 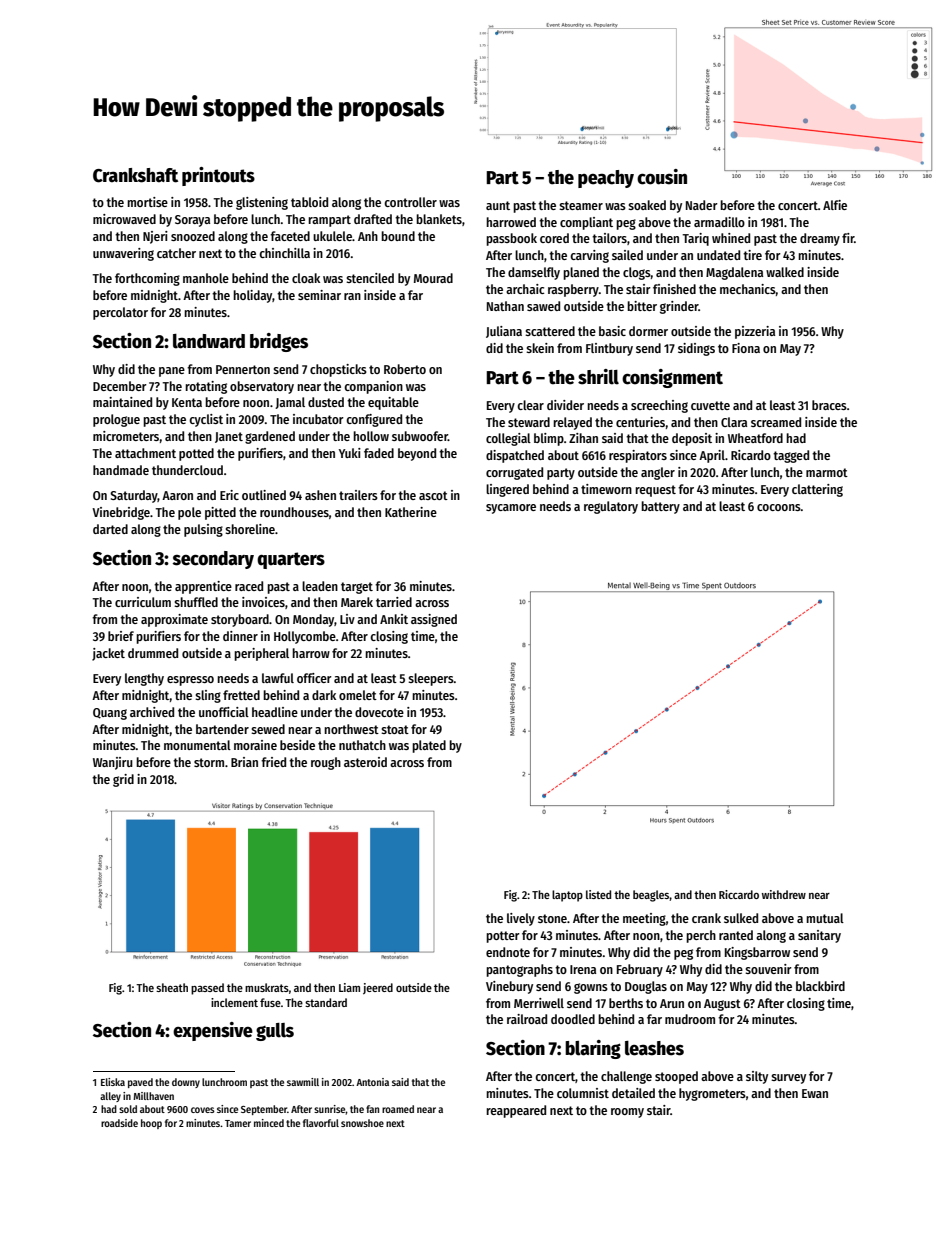 What do you see at coordinates (365, 762) in the image?
I see `asteroid` at bounding box center [365, 762].
